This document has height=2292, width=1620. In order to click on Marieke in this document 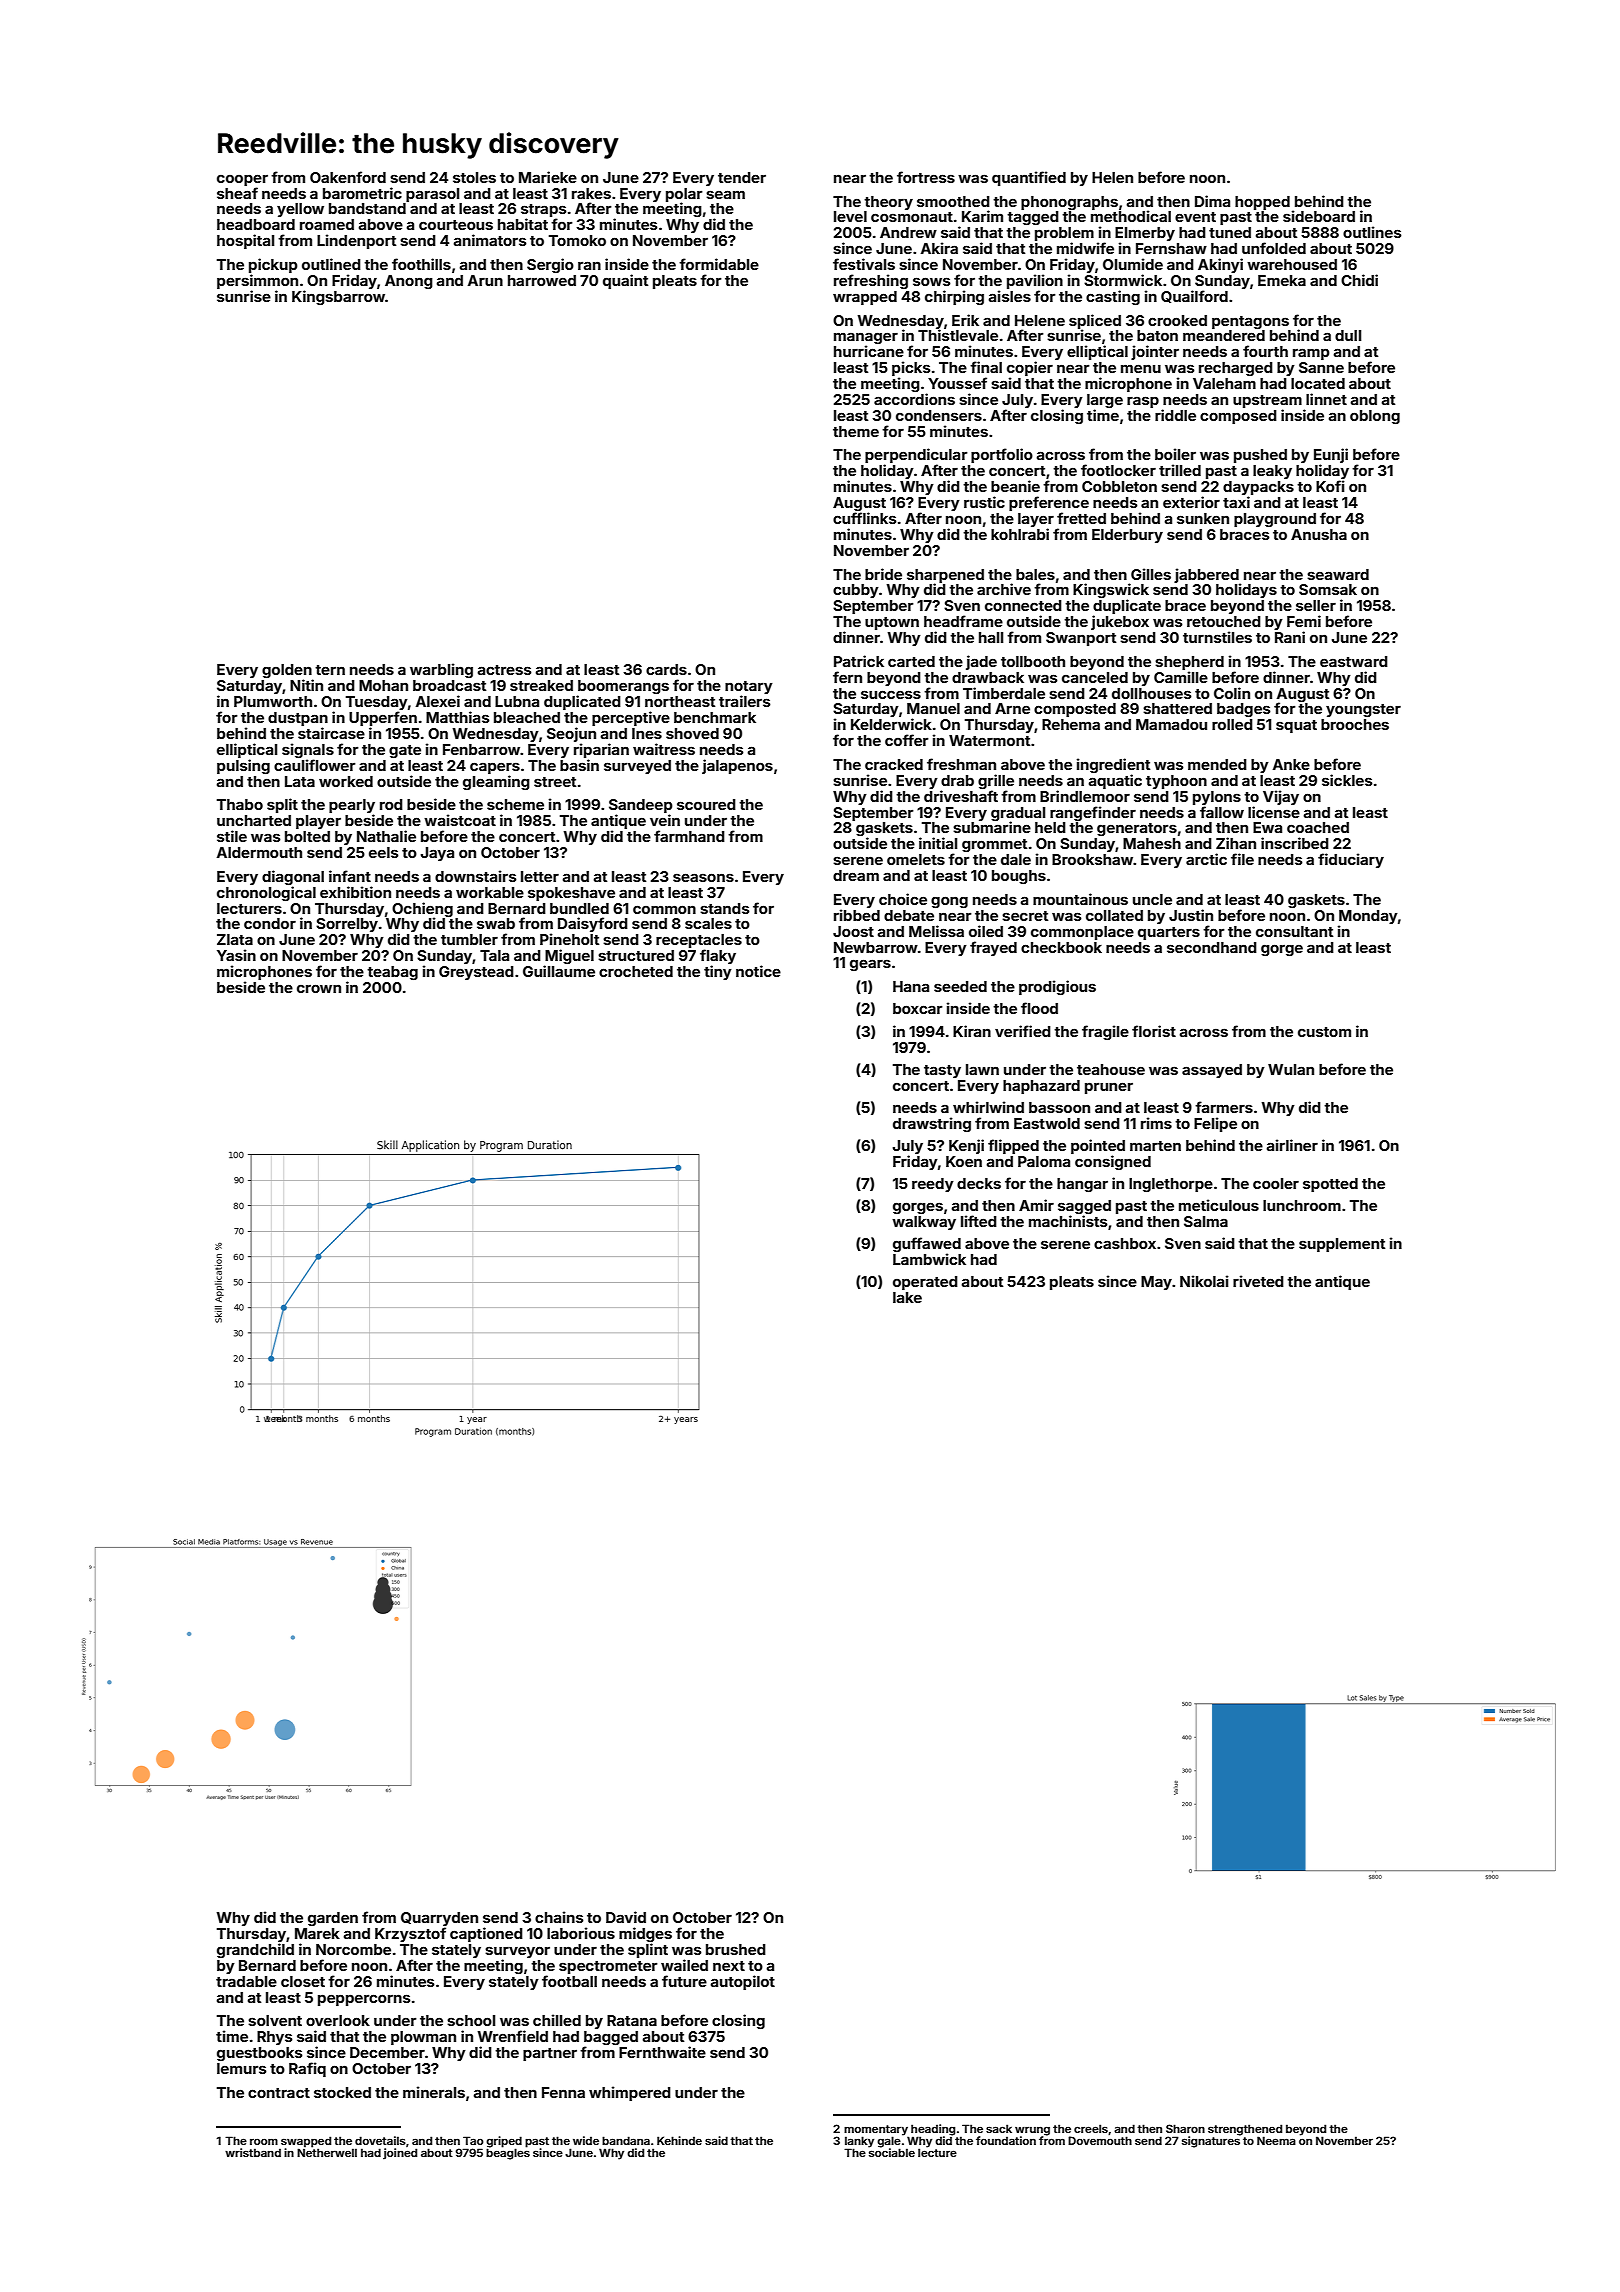, I will do `click(548, 177)`.
